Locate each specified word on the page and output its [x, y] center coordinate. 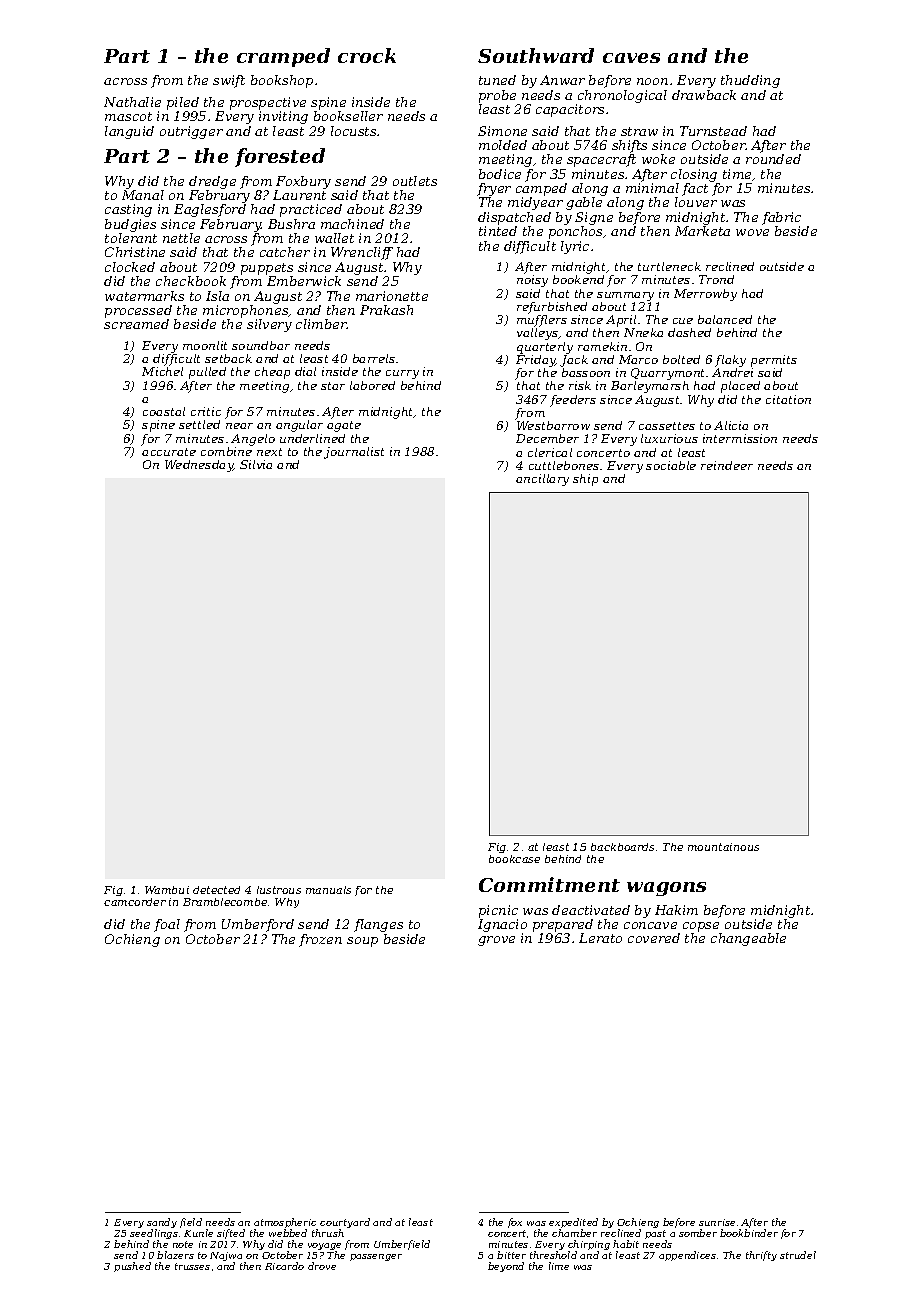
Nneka [643, 332]
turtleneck [669, 266]
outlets [415, 181]
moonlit [205, 345]
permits [774, 361]
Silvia [256, 464]
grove [496, 941]
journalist [354, 453]
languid [129, 132]
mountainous [723, 847]
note [183, 1244]
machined [352, 224]
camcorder [135, 902]
